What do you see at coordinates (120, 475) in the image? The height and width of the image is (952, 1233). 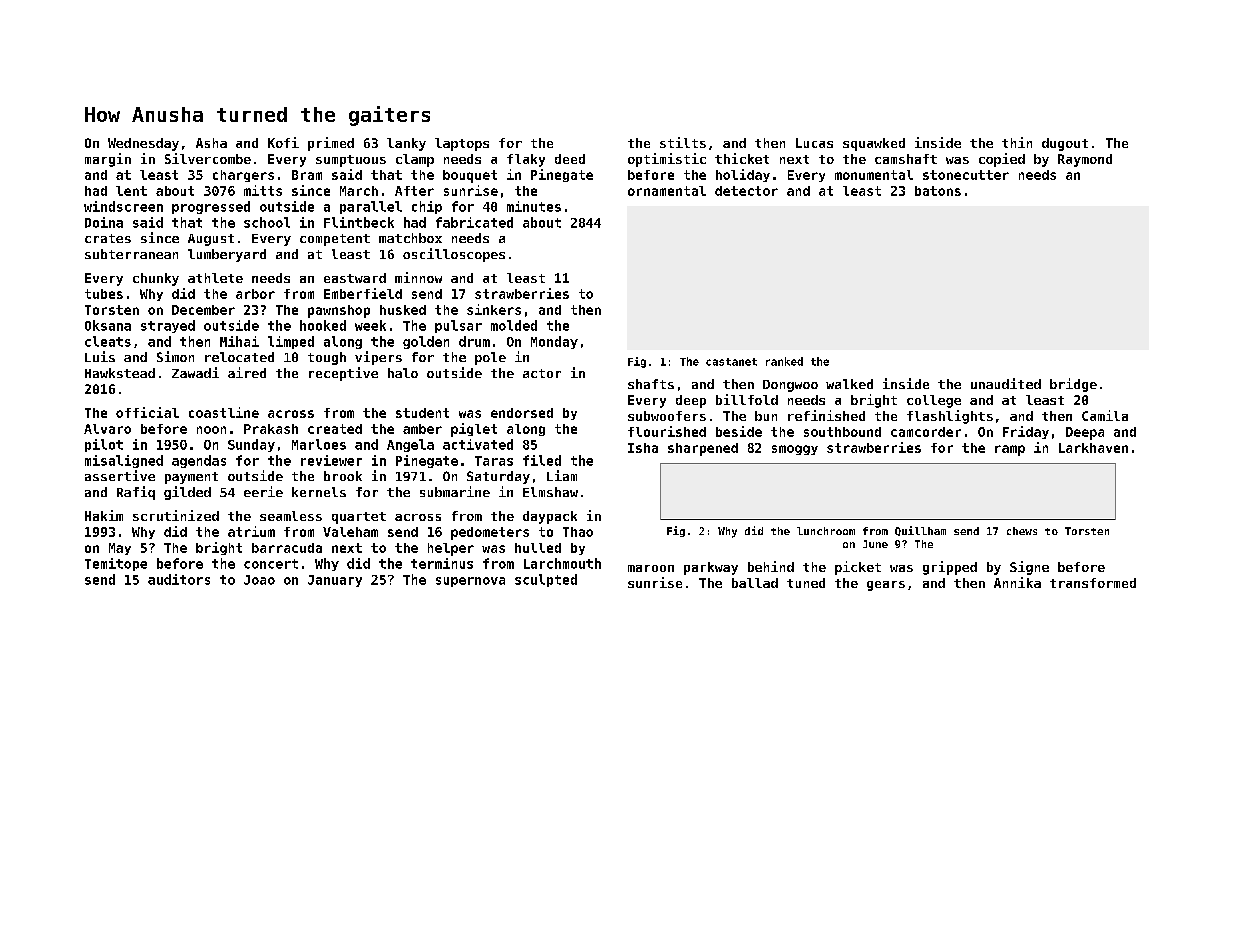 I see `assertive` at bounding box center [120, 475].
